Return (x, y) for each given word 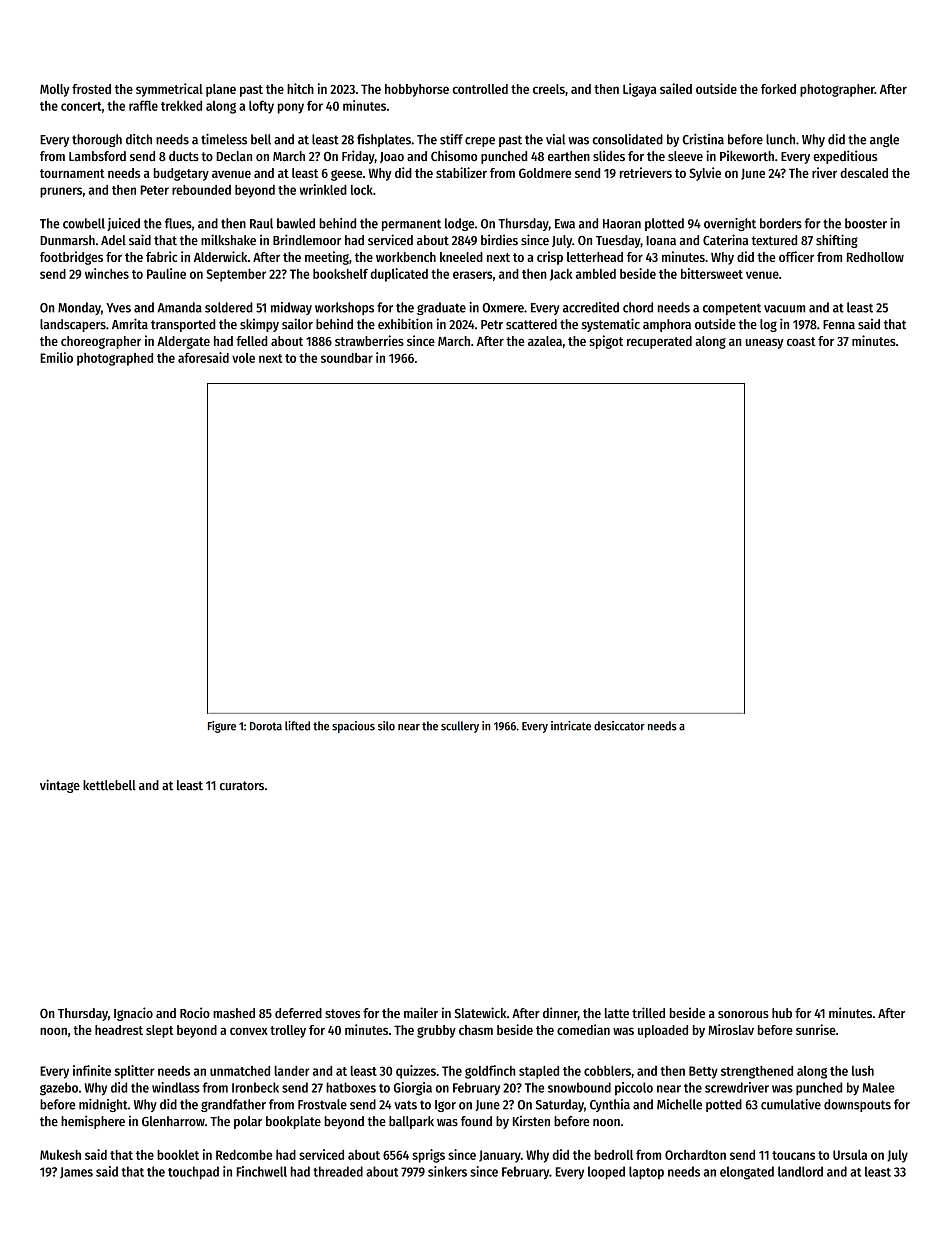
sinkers (447, 1171)
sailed (676, 88)
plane (221, 90)
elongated (747, 1173)
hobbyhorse (417, 90)
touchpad (193, 1173)
